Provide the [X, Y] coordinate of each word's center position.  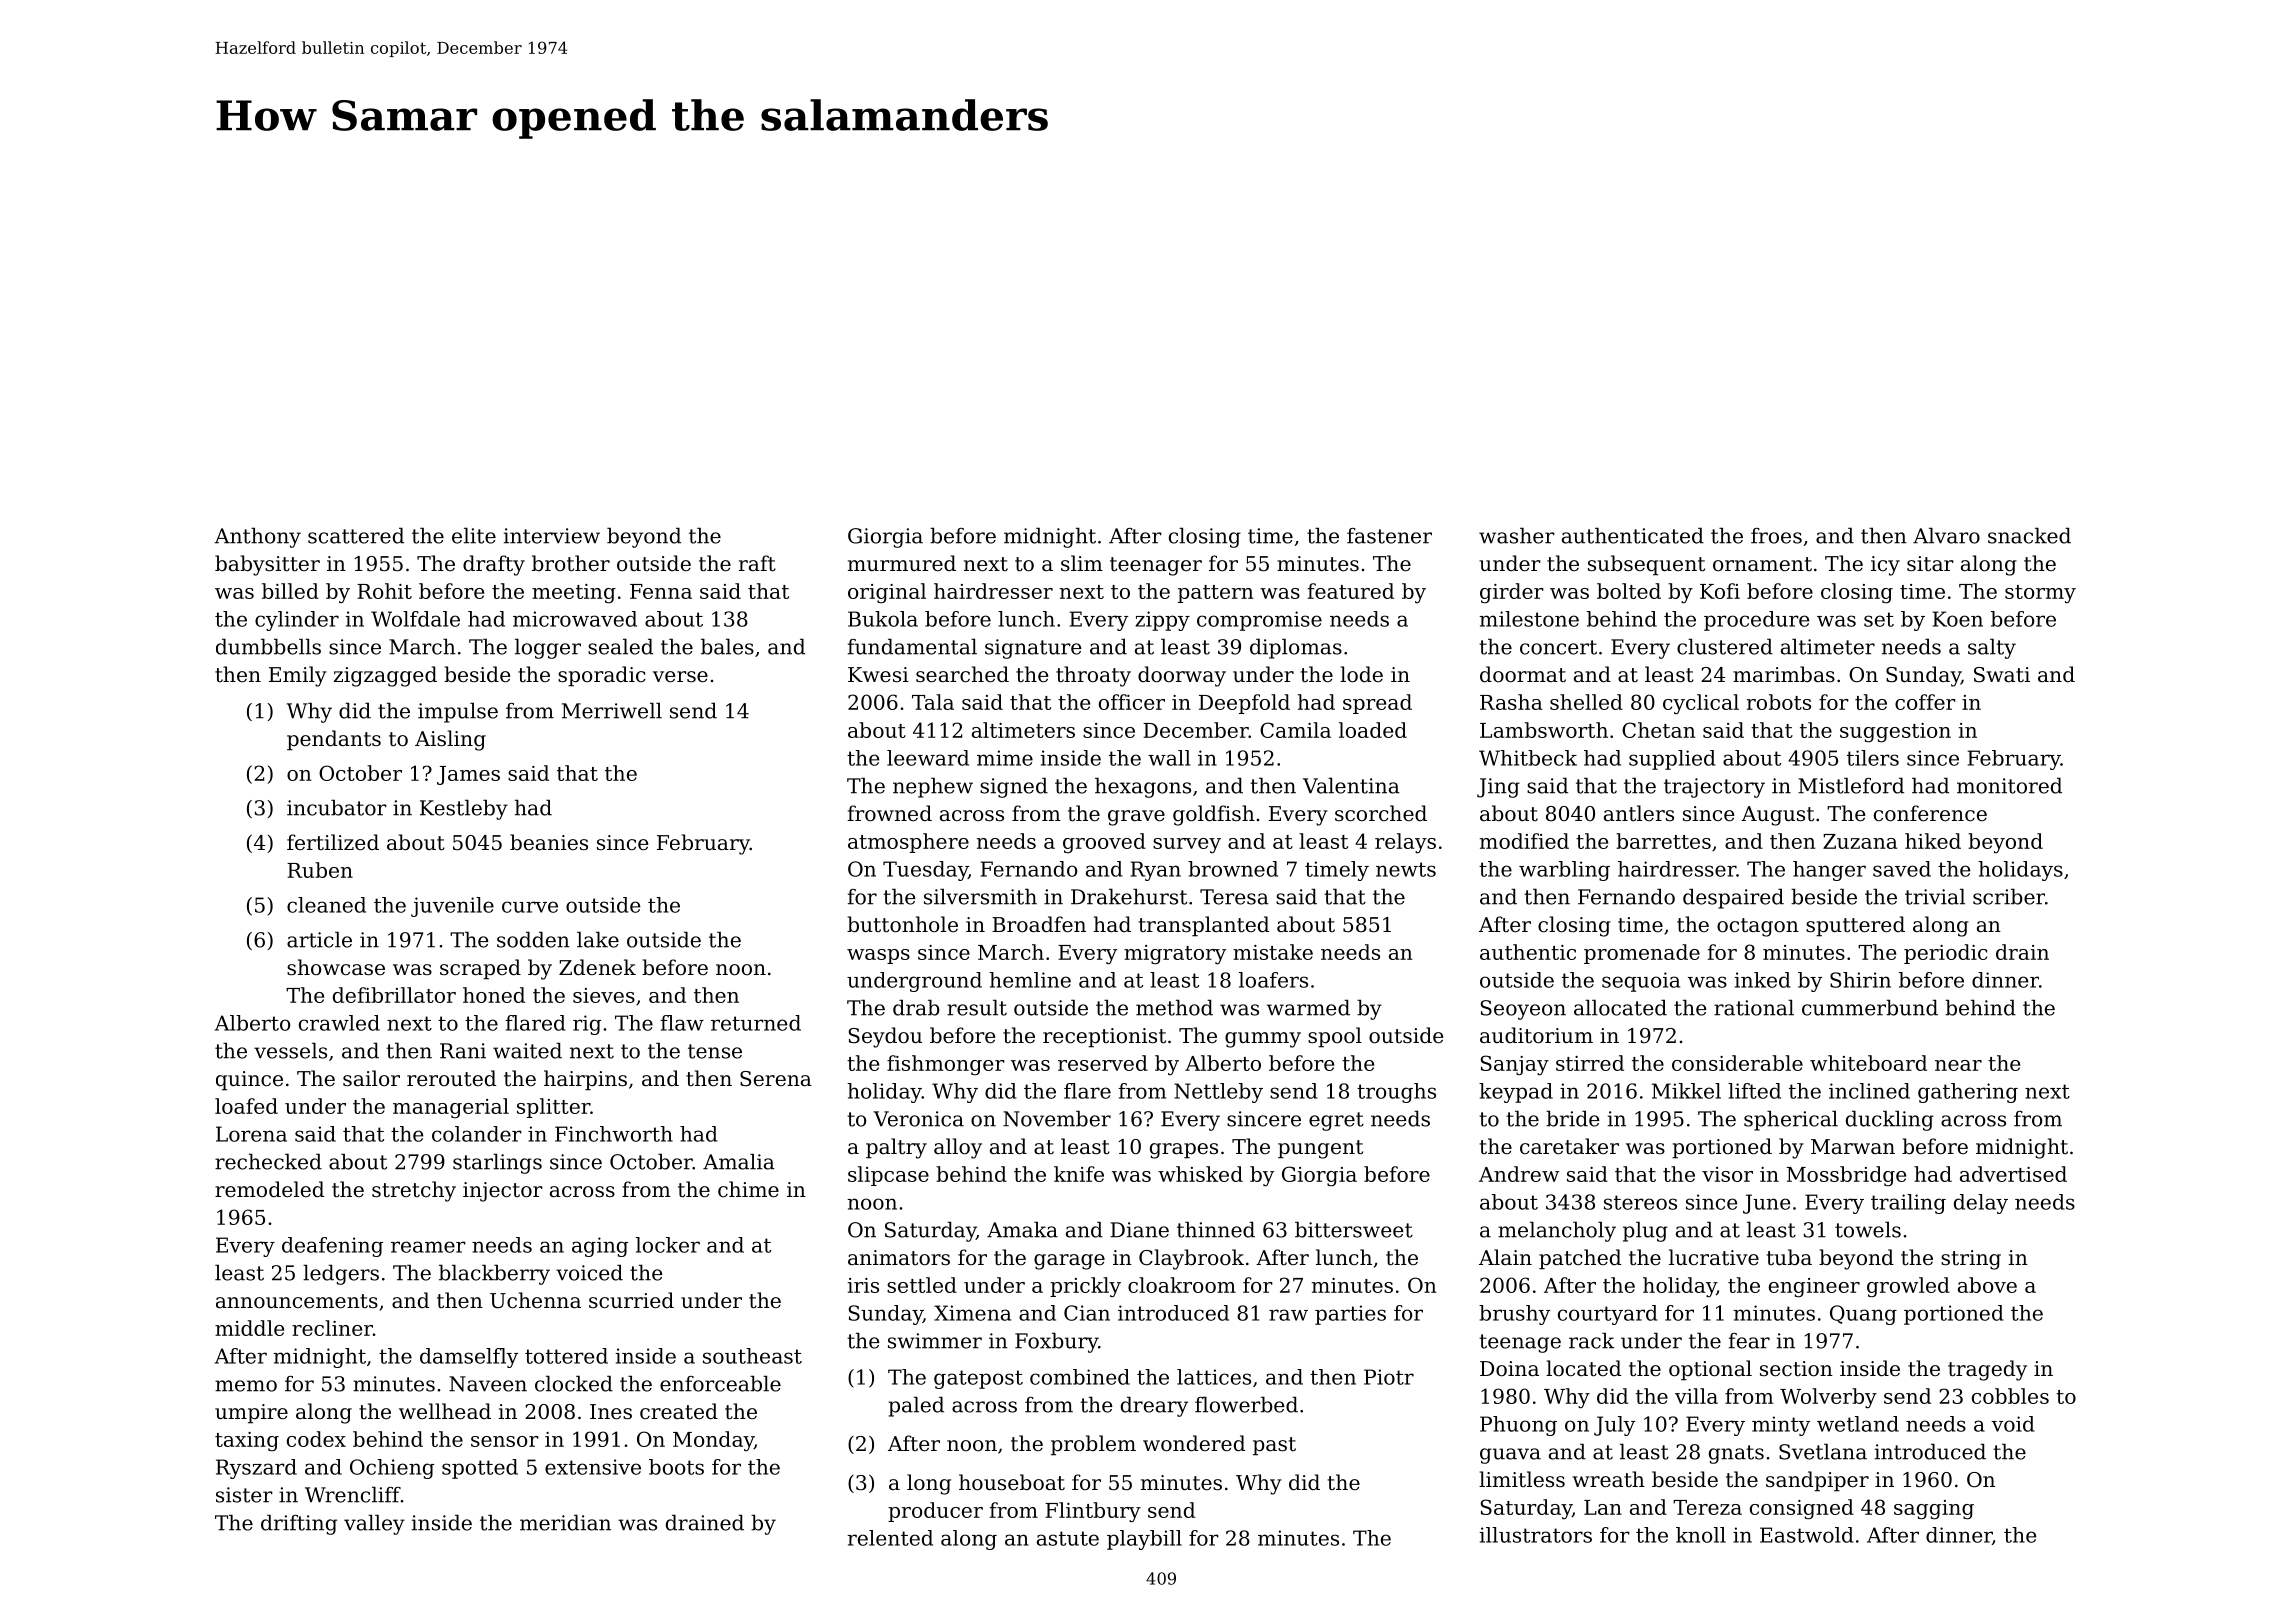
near [1958, 1065]
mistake [1273, 952]
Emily [298, 676]
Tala [933, 702]
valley [374, 1524]
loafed [246, 1106]
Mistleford [1851, 785]
